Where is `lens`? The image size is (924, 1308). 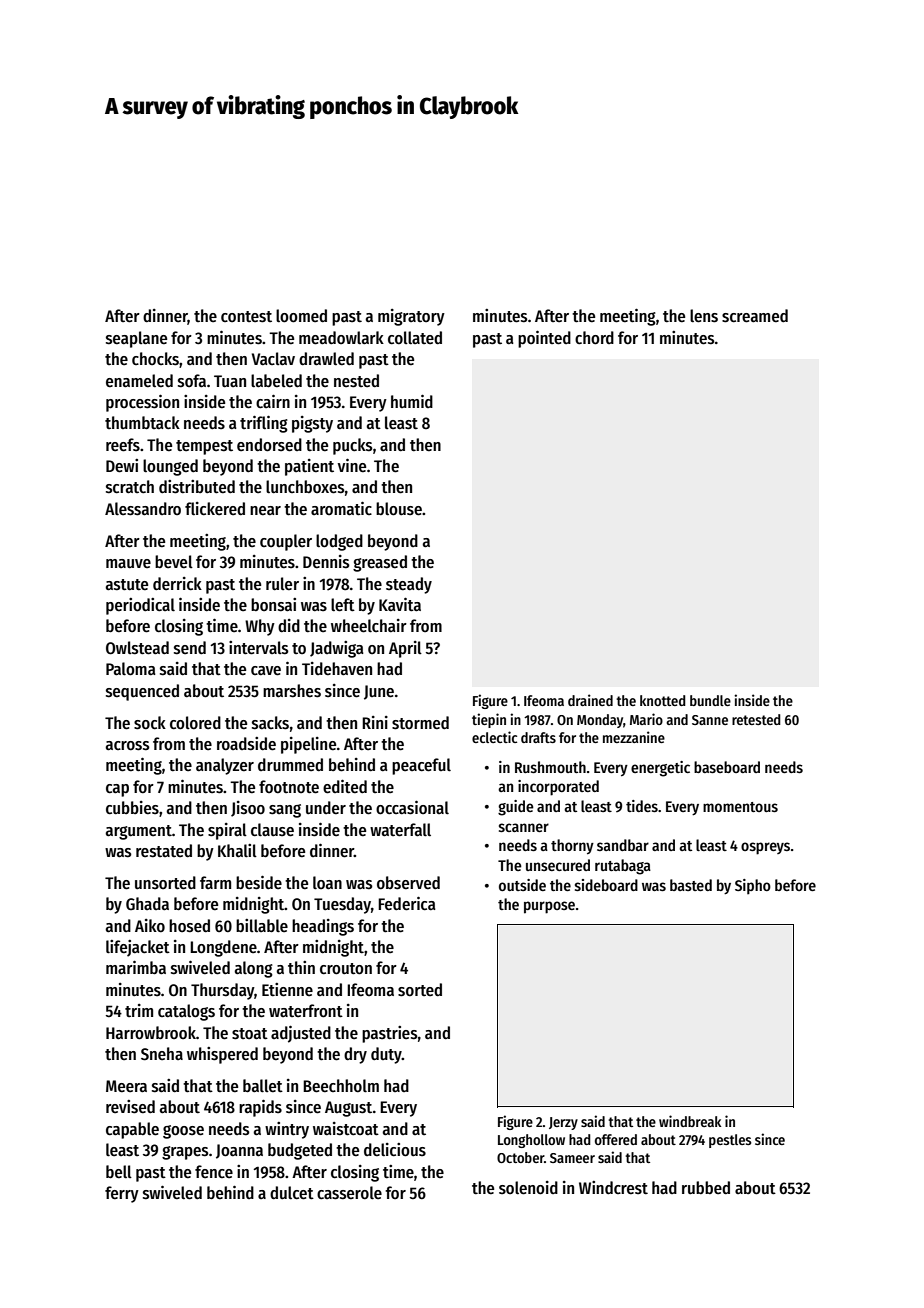 lens is located at coordinates (704, 316).
